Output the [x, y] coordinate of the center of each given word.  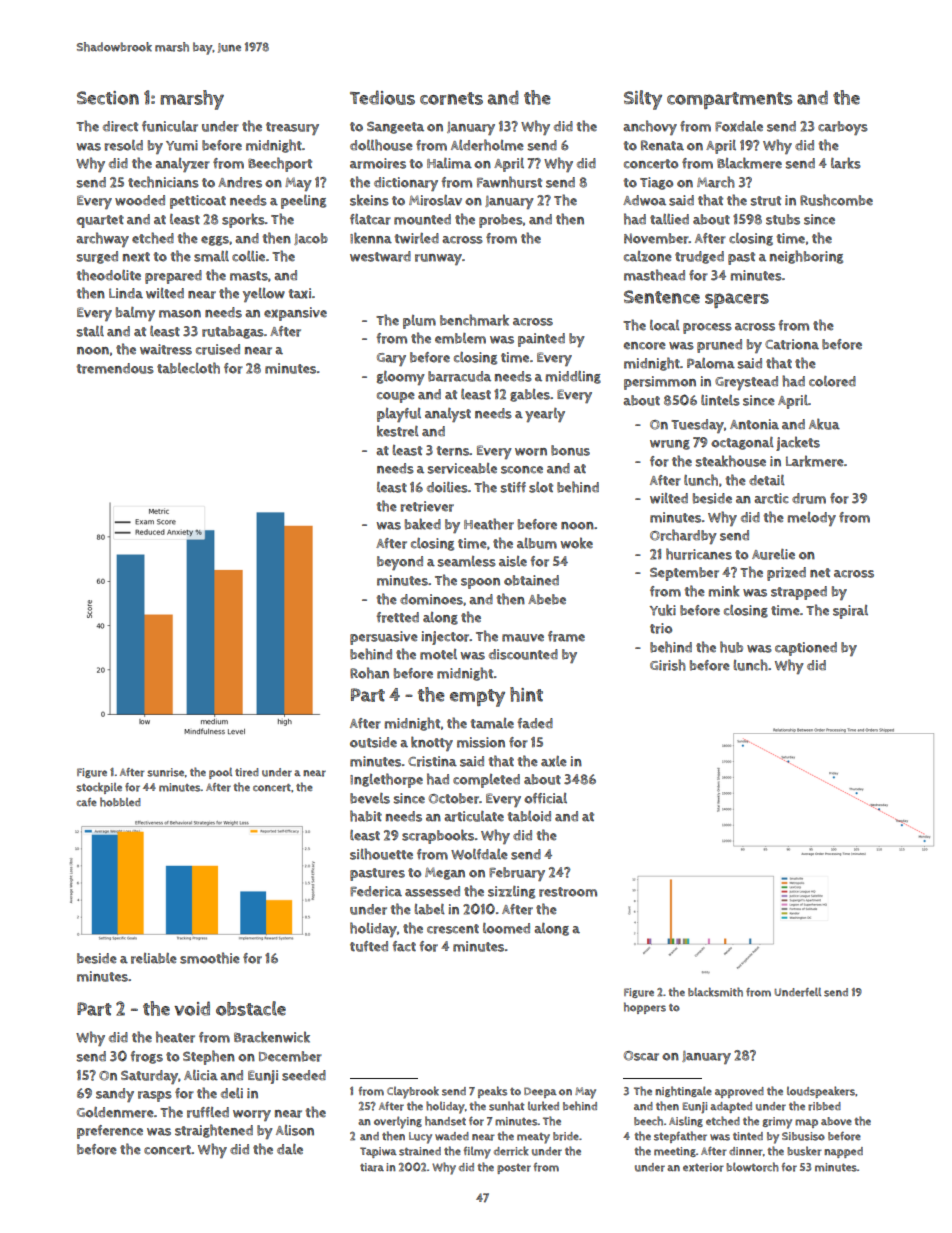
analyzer [182, 165]
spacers [737, 300]
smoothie [210, 958]
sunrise [166, 772]
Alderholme [487, 145]
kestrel [398, 431]
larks [846, 163]
